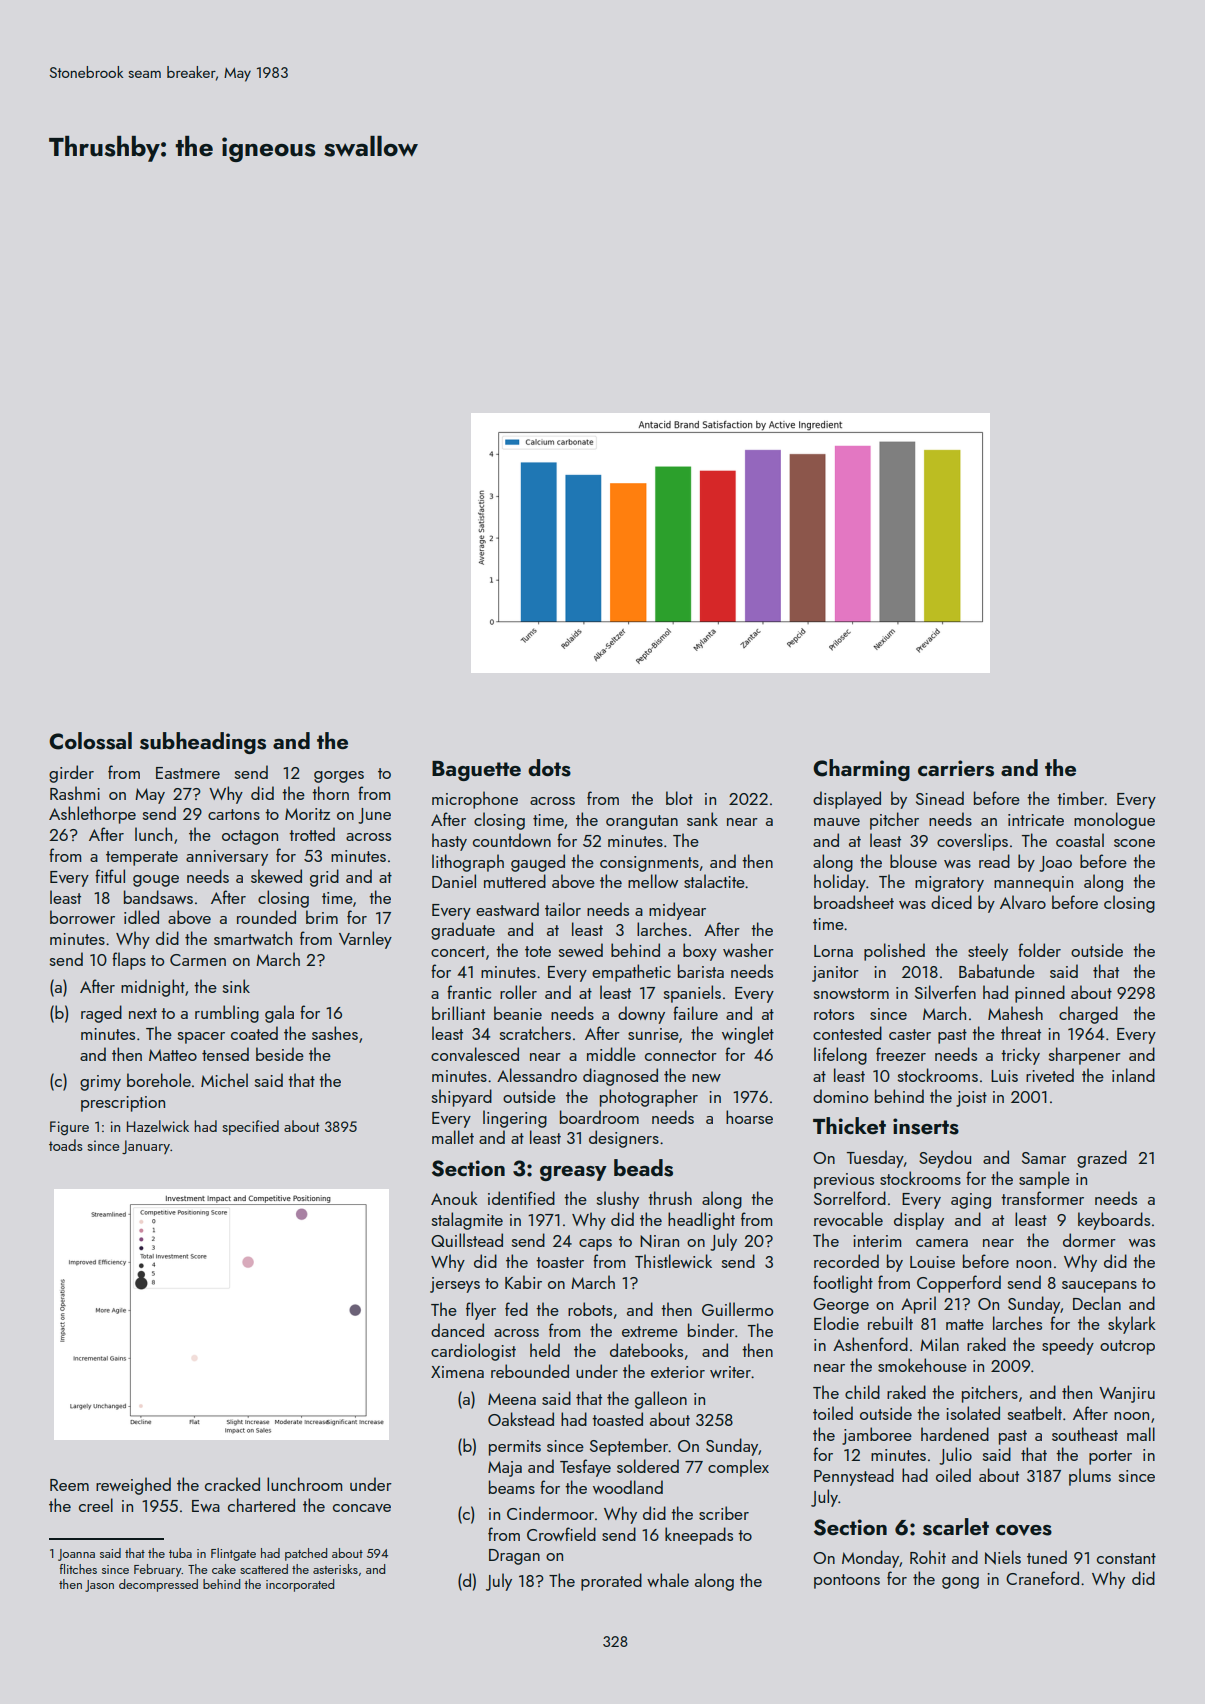 The image size is (1205, 1704). I want to click on incorporated, so click(300, 1585).
